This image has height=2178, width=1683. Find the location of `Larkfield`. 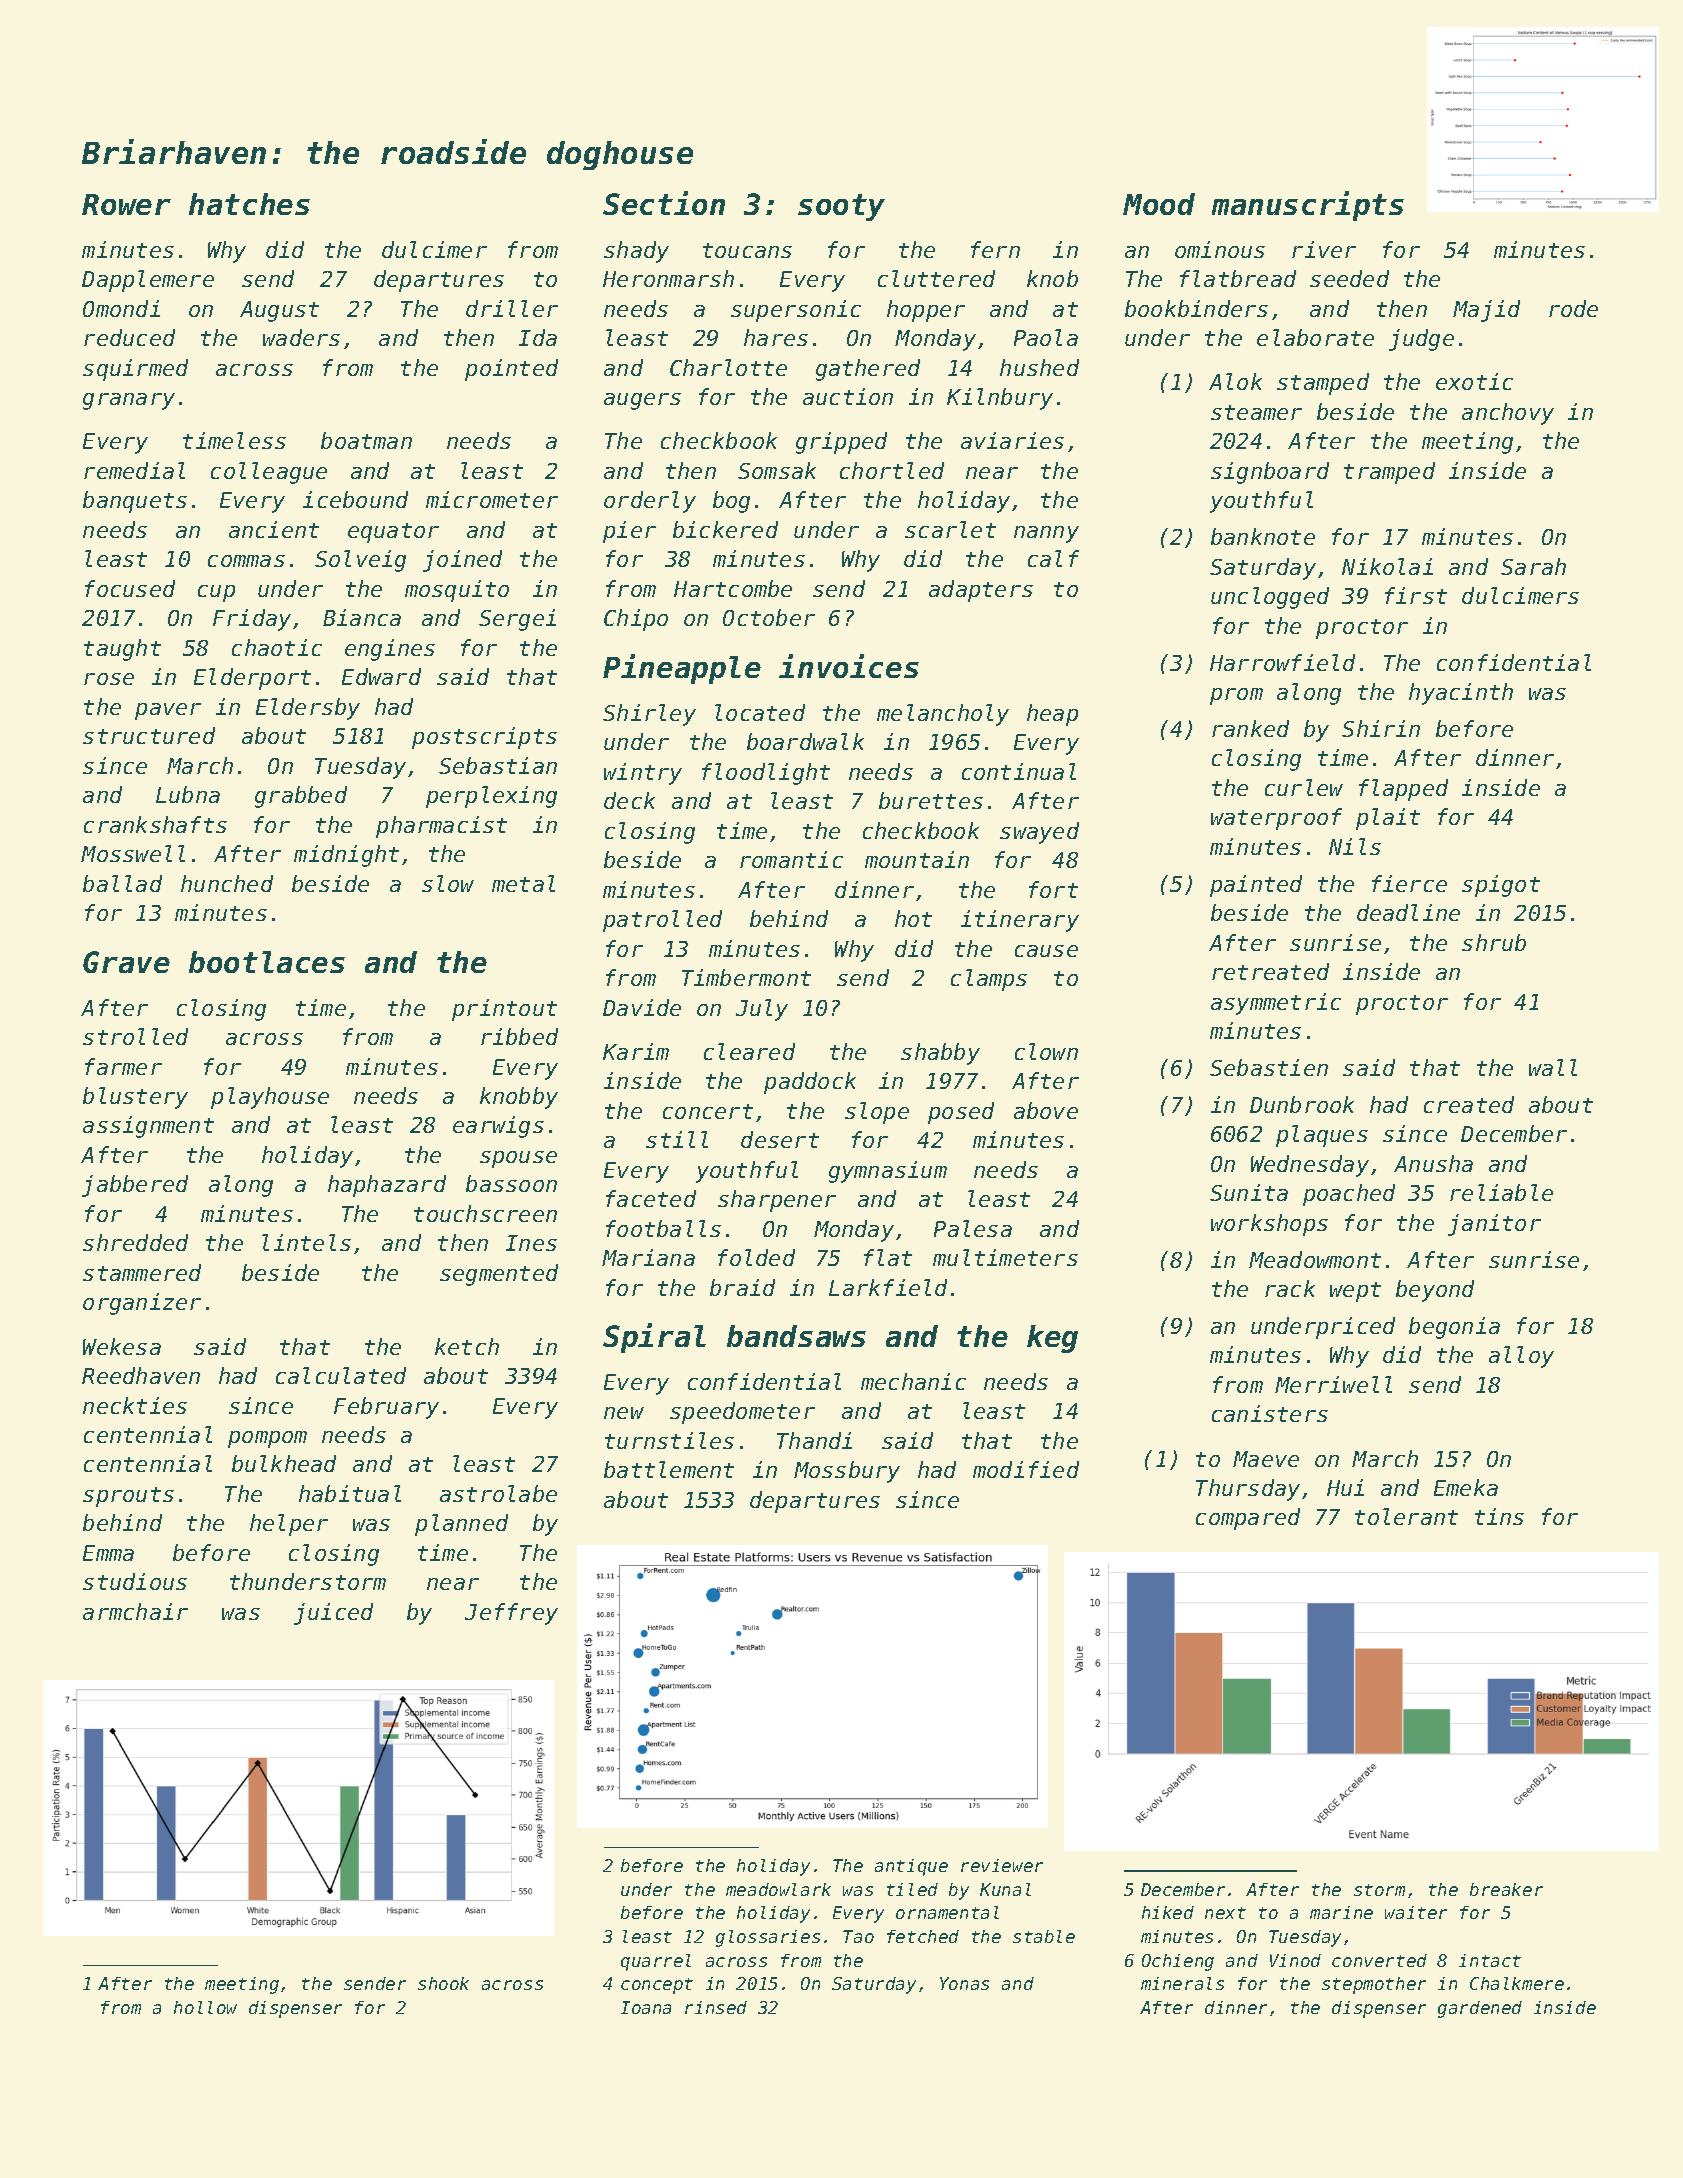

Larkfield is located at coordinates (888, 1287).
